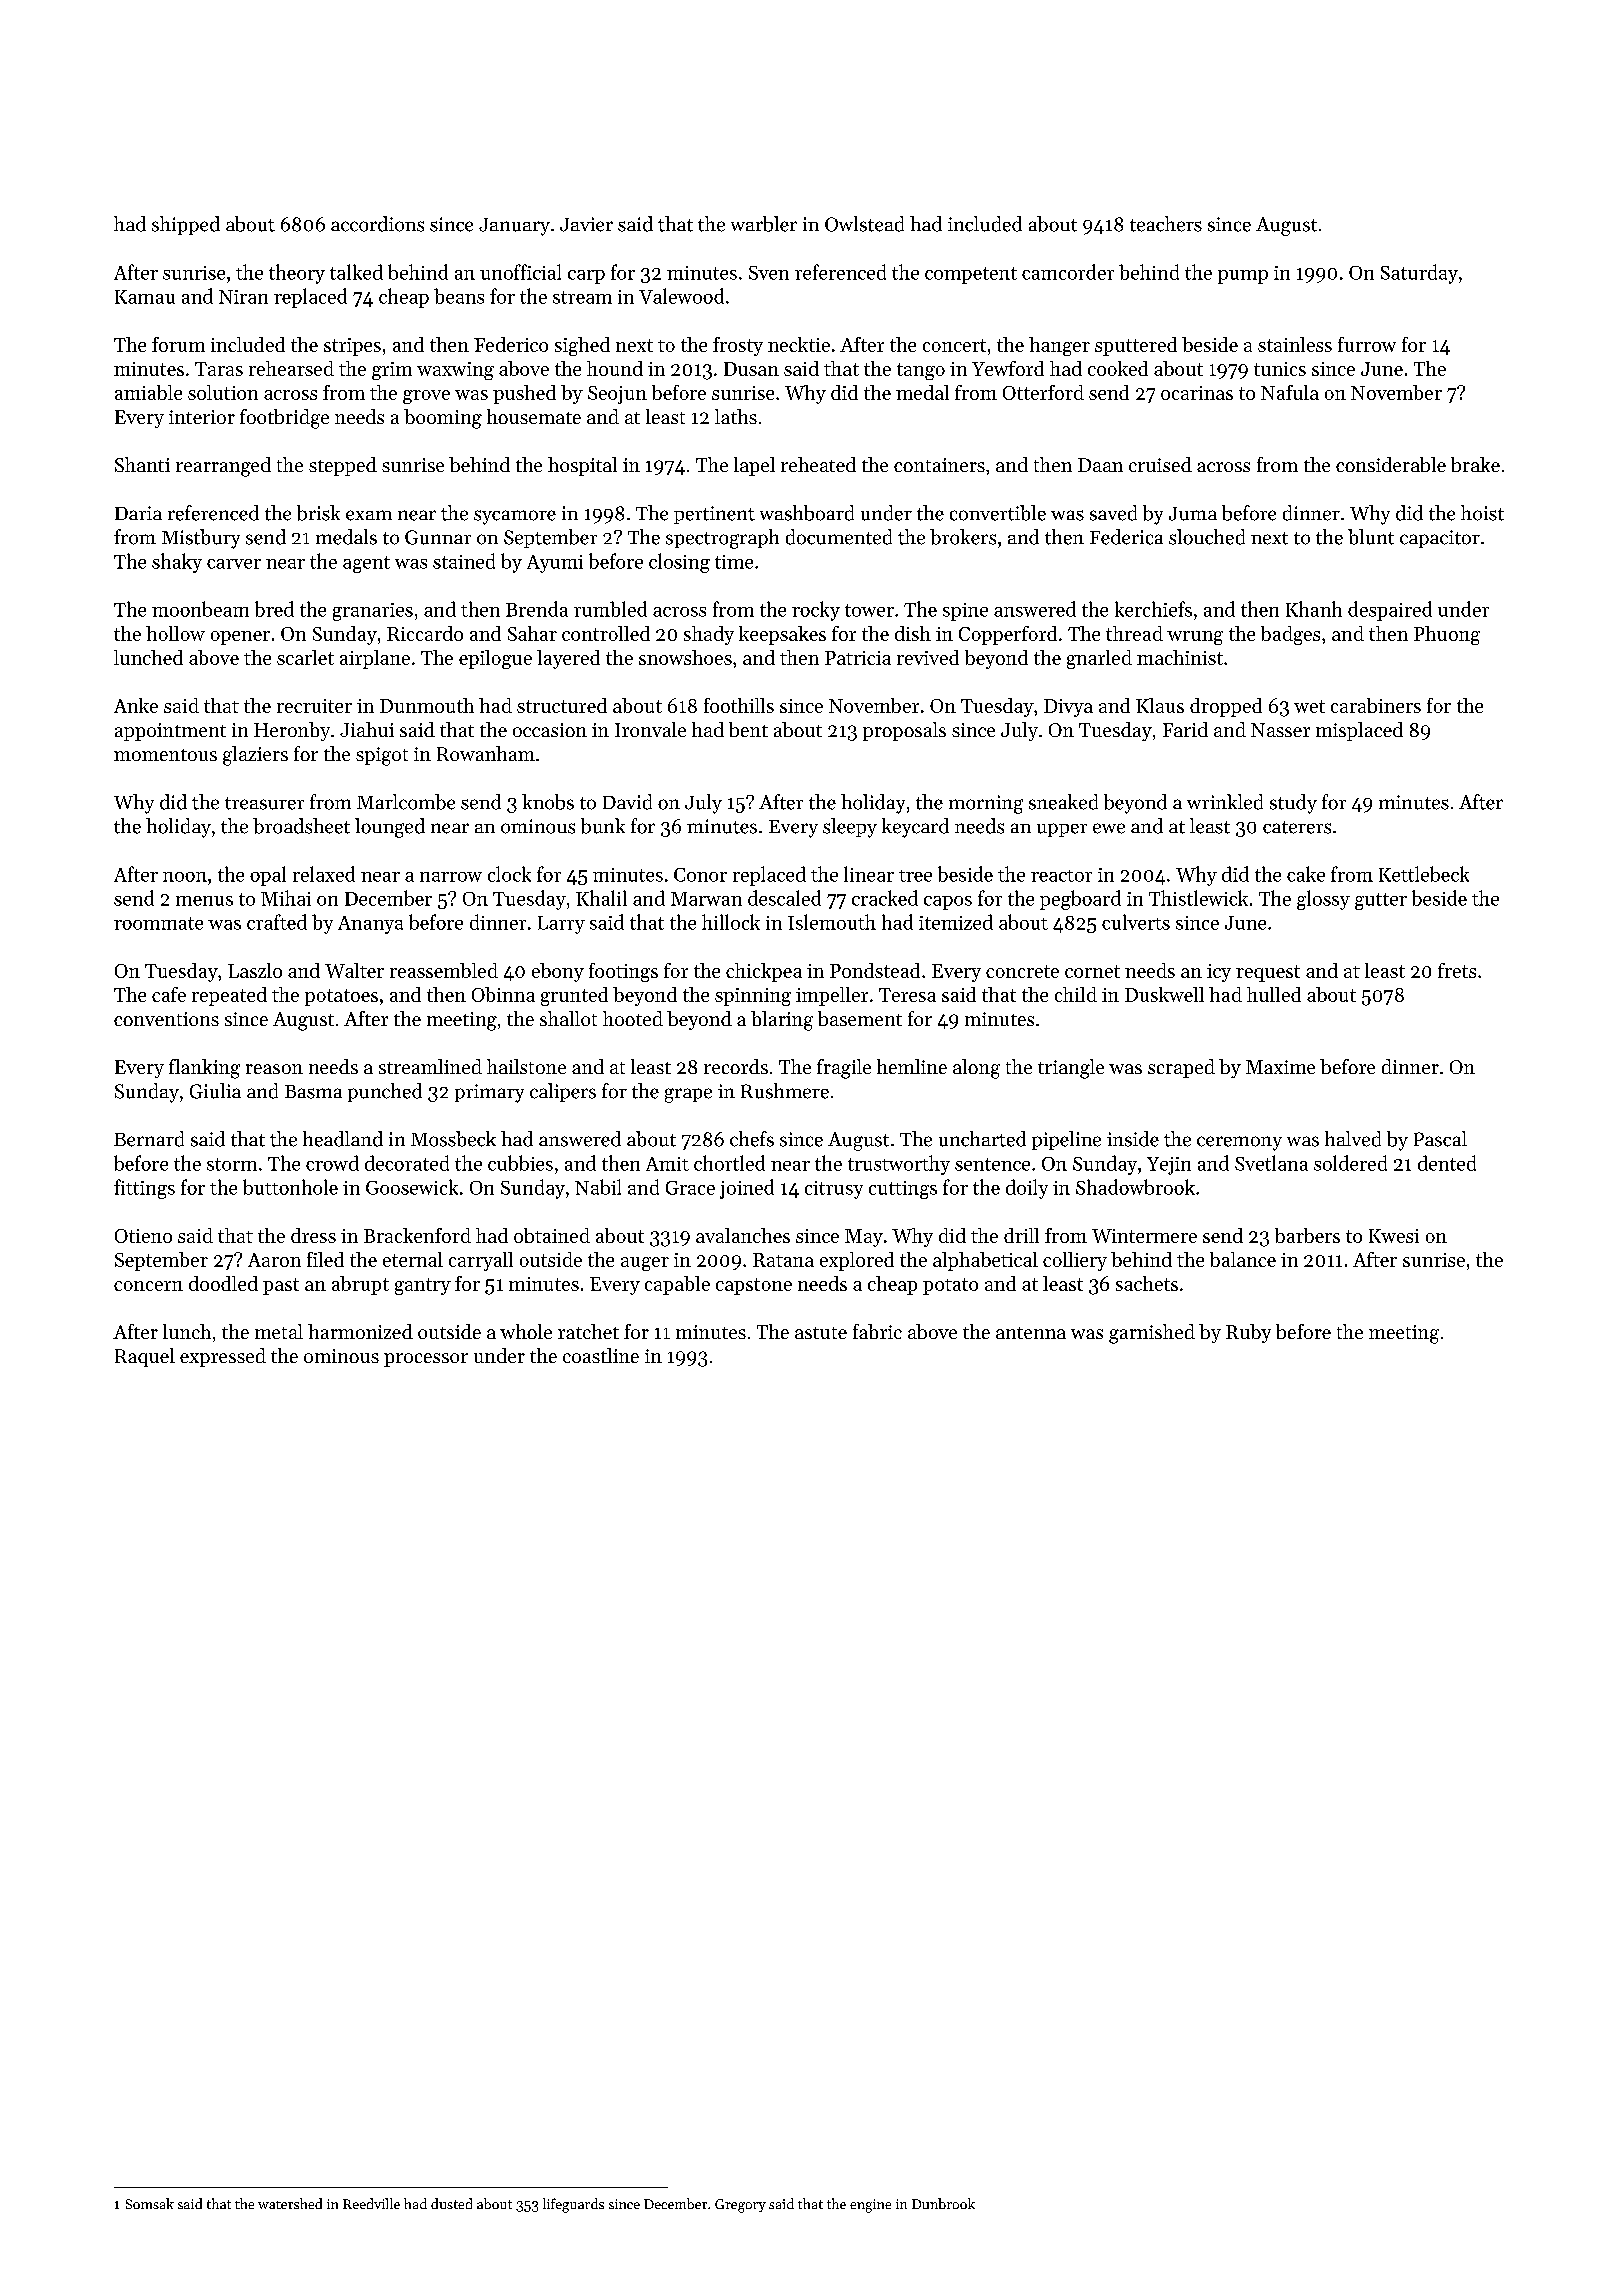 This screenshot has width=1620, height=2292. Describe the element at coordinates (145, 297) in the screenshot. I see `Kamau` at that location.
